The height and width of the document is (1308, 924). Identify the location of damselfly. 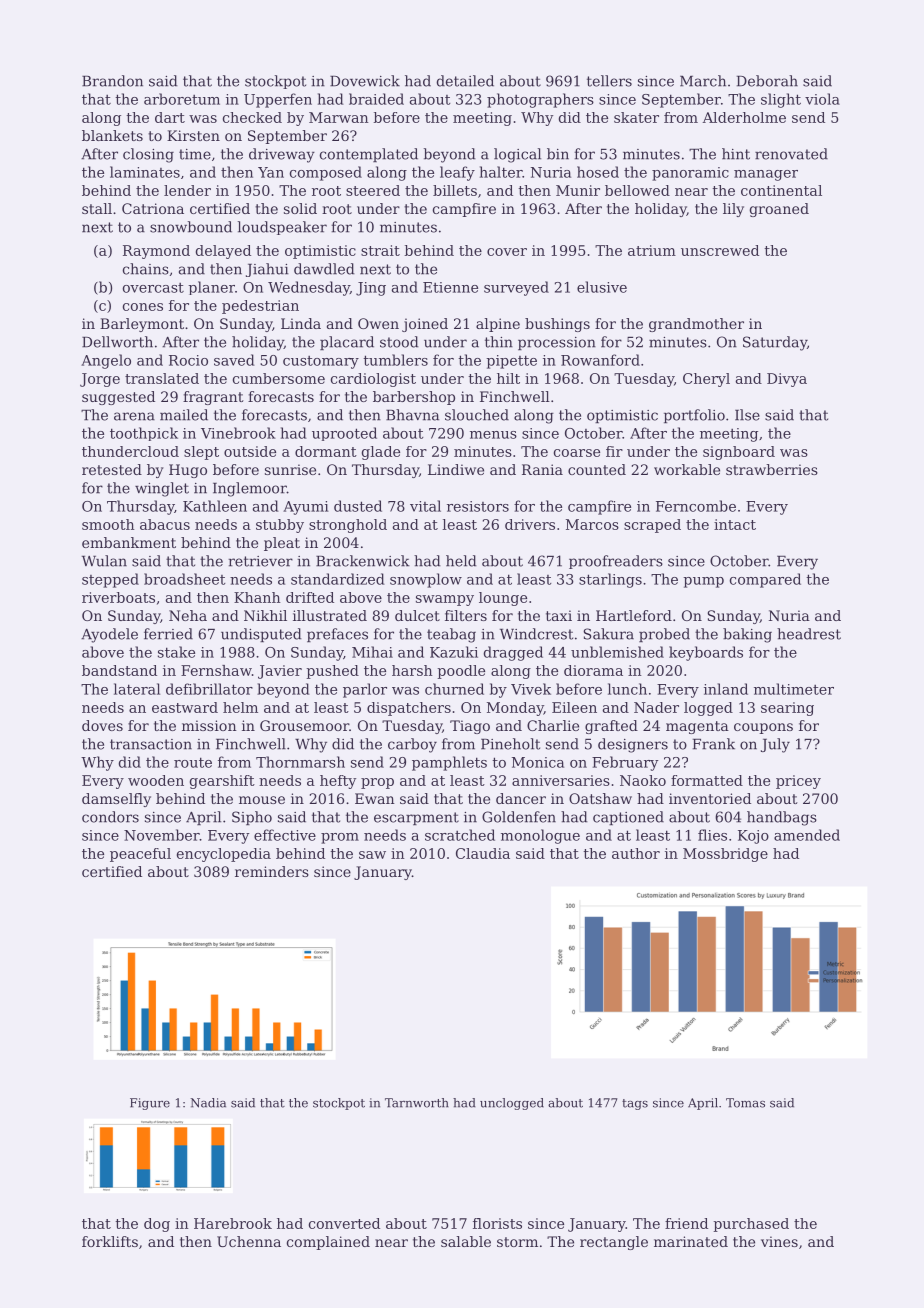
(116, 800).
